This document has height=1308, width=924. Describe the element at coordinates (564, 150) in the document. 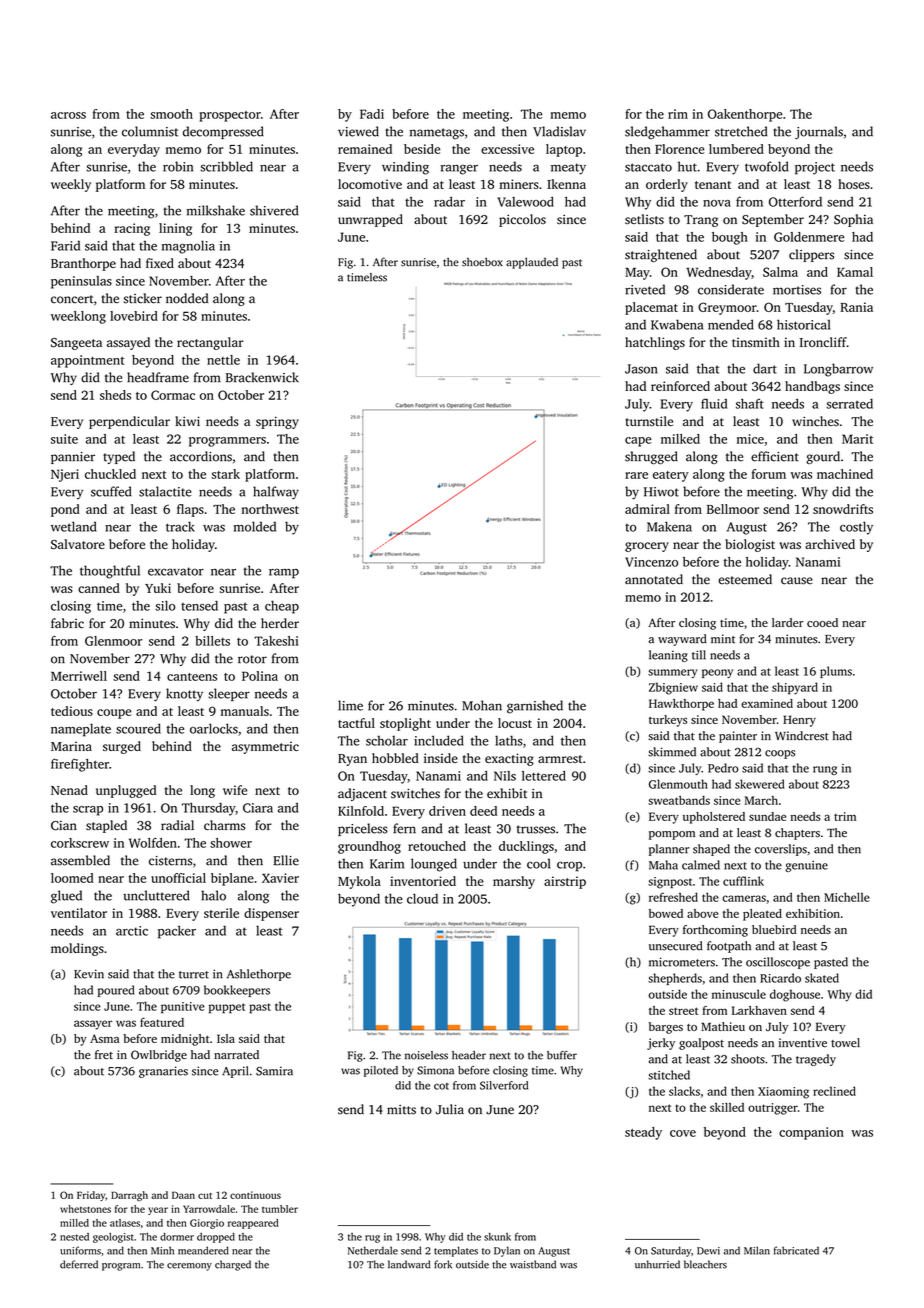

I see `laptop` at that location.
